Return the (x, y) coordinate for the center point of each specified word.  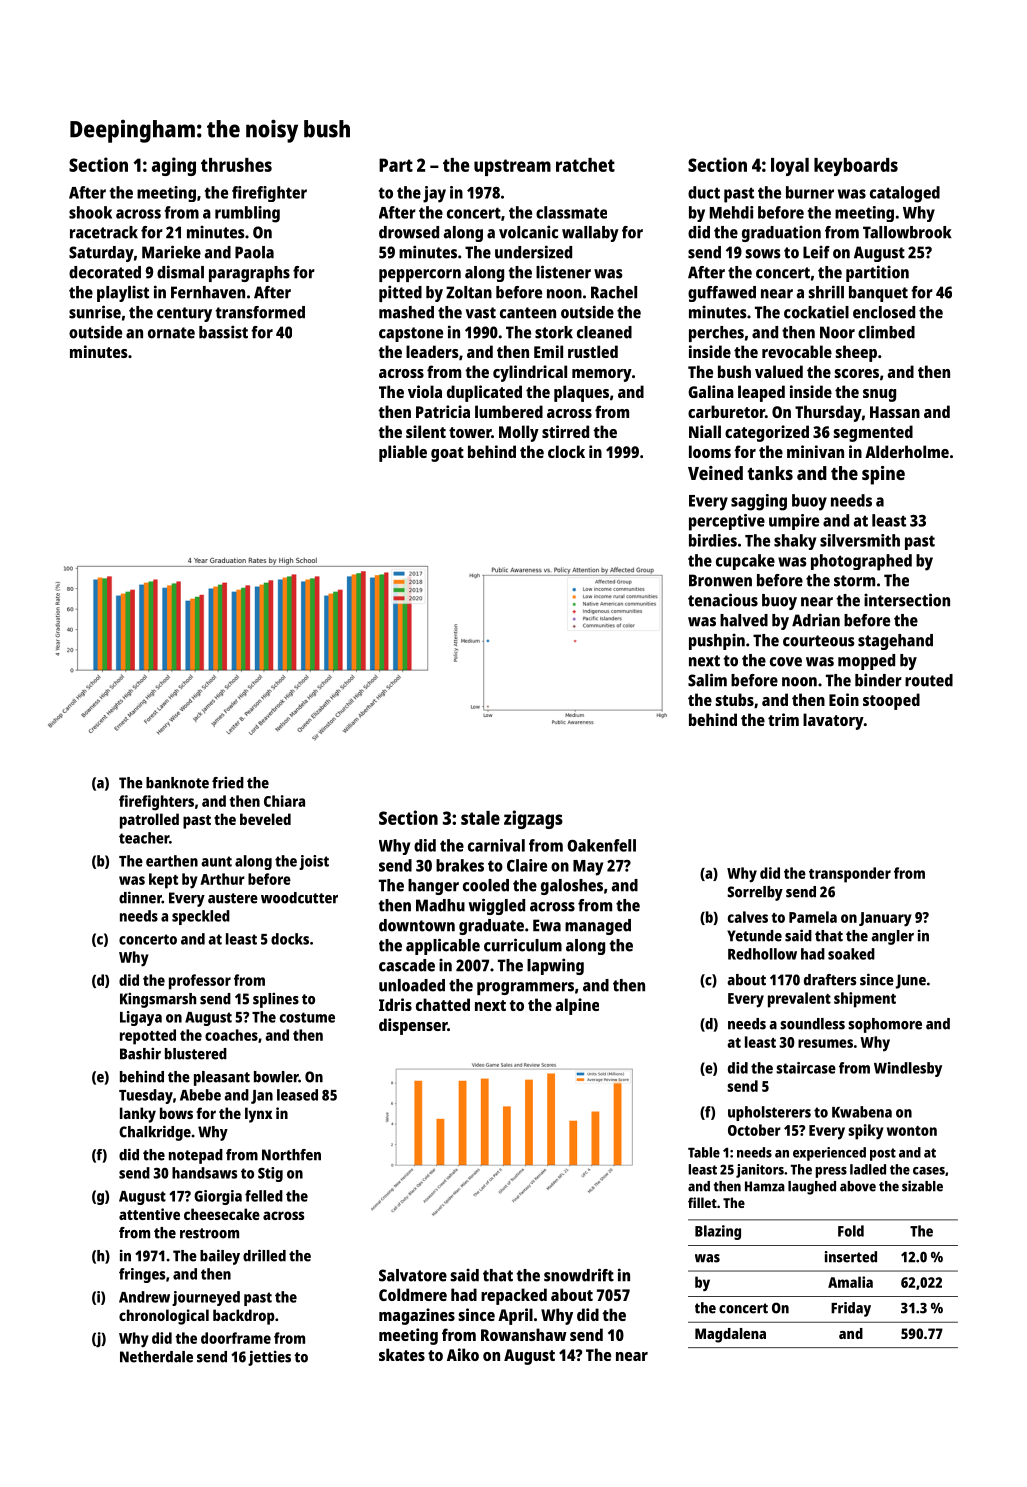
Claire (527, 865)
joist (314, 862)
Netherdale (156, 1357)
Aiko (463, 1354)
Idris (395, 1004)
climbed (886, 332)
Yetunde (754, 936)
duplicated (484, 393)
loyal (790, 167)
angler (892, 937)
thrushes (236, 165)
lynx (258, 1115)
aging (174, 166)
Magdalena (730, 1335)
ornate (171, 333)
